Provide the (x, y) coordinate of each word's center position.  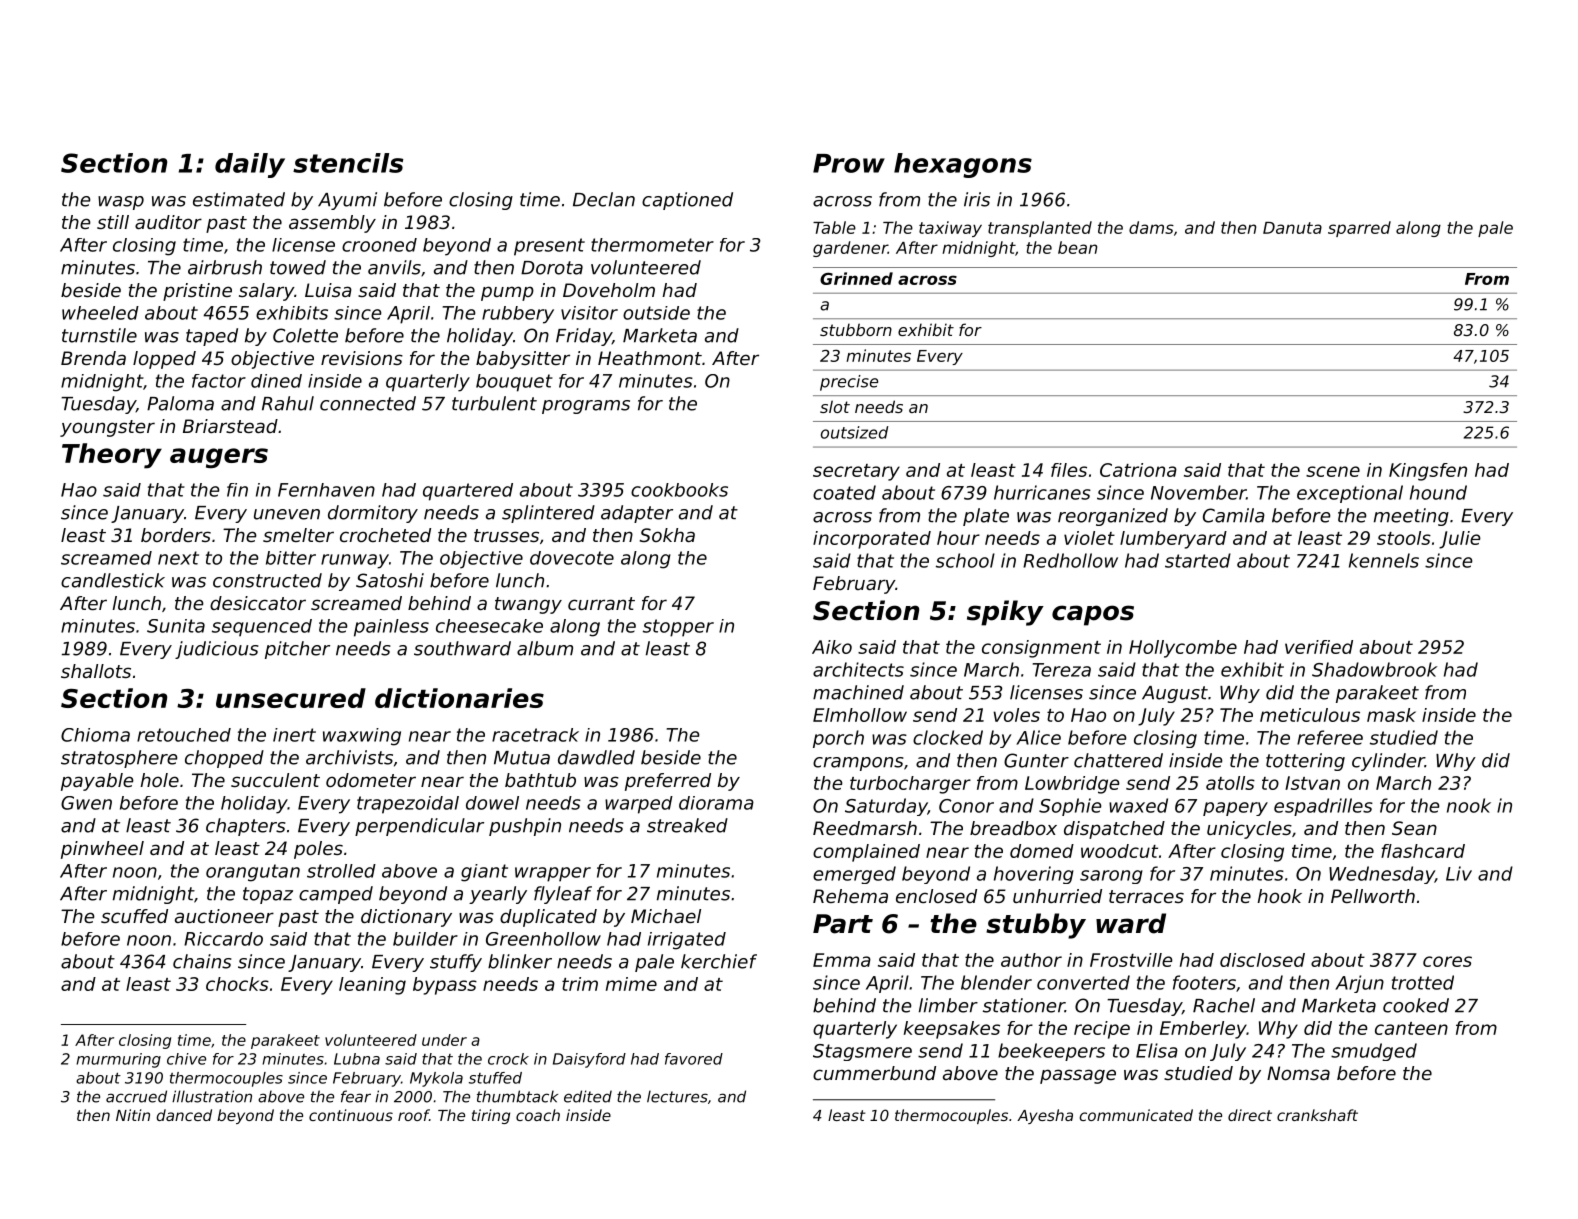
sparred (1359, 229)
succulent (275, 780)
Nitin (133, 1115)
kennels (1384, 560)
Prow (849, 163)
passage (1078, 1076)
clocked (948, 737)
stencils (348, 163)
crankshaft (1317, 1115)
